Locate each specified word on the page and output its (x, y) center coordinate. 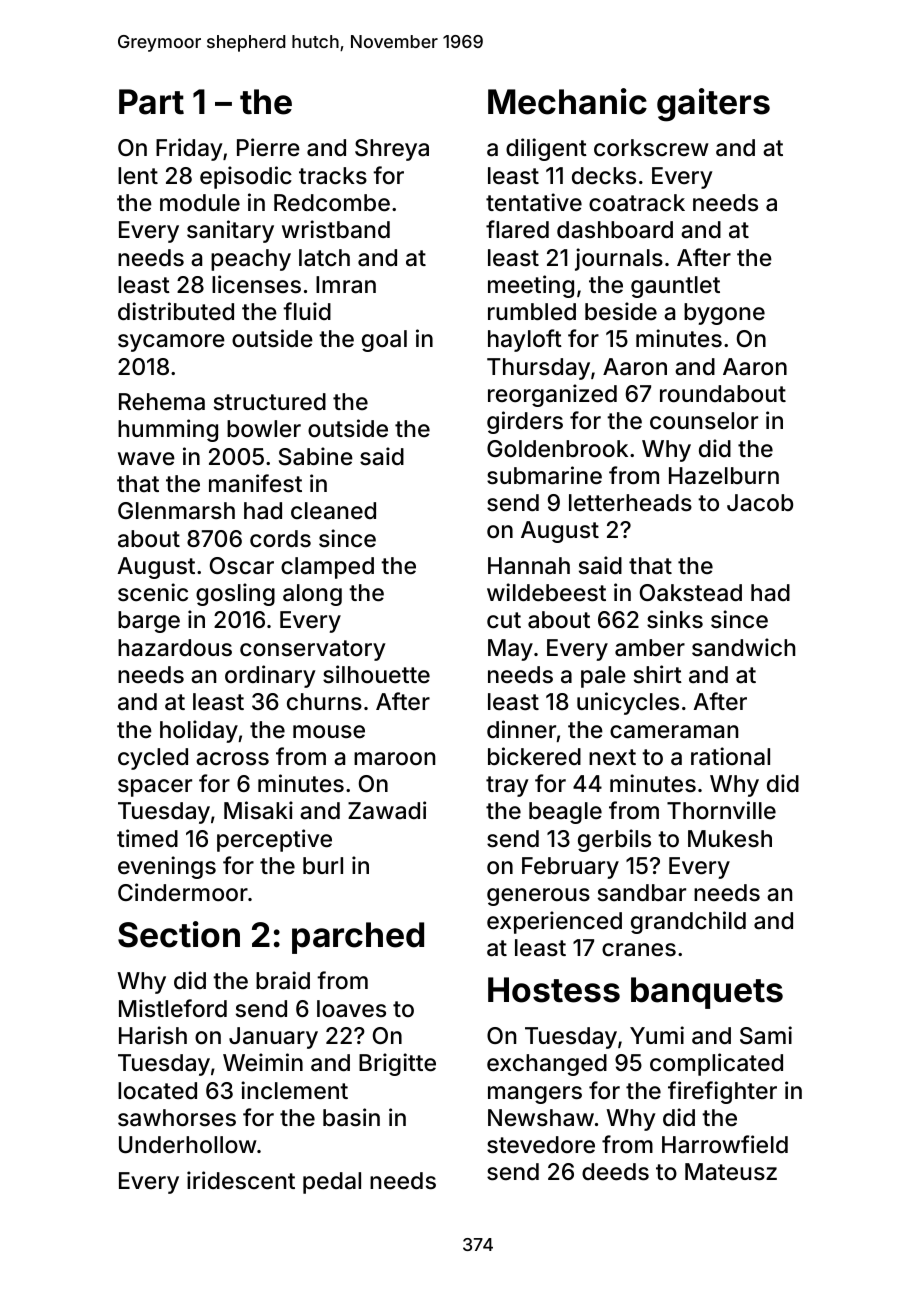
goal (384, 341)
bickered (534, 756)
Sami (766, 1035)
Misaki (258, 810)
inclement (294, 1090)
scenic (153, 592)
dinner (521, 729)
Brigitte (397, 1064)
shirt (658, 674)
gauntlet (675, 287)
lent (138, 175)
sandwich (743, 647)
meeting (531, 286)
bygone (724, 314)
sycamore (171, 343)
